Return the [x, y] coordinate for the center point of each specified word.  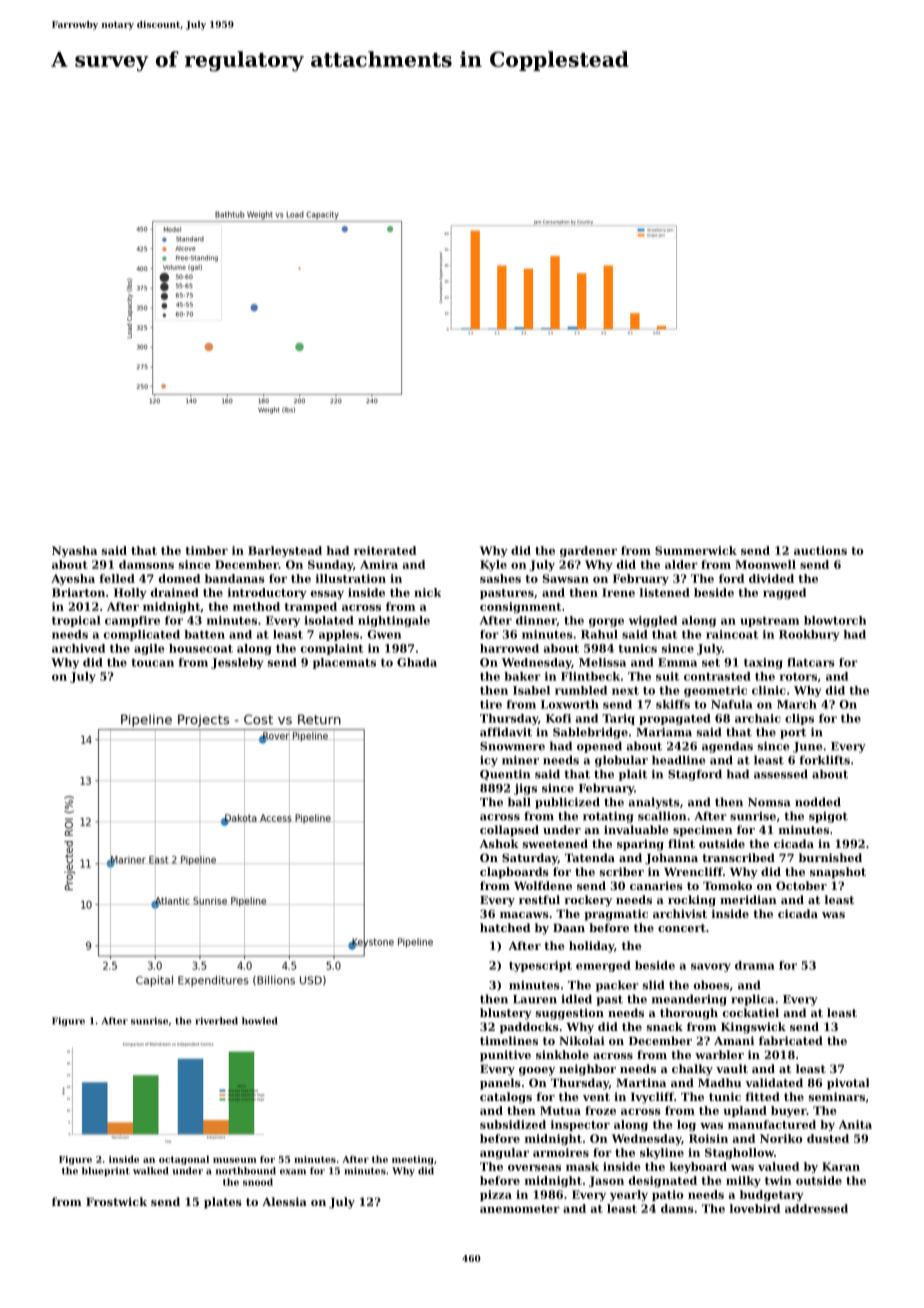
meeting [413, 1160]
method [256, 606]
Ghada [417, 662]
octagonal [184, 1160]
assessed [781, 774]
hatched [505, 927]
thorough [689, 1014]
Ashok [499, 843]
